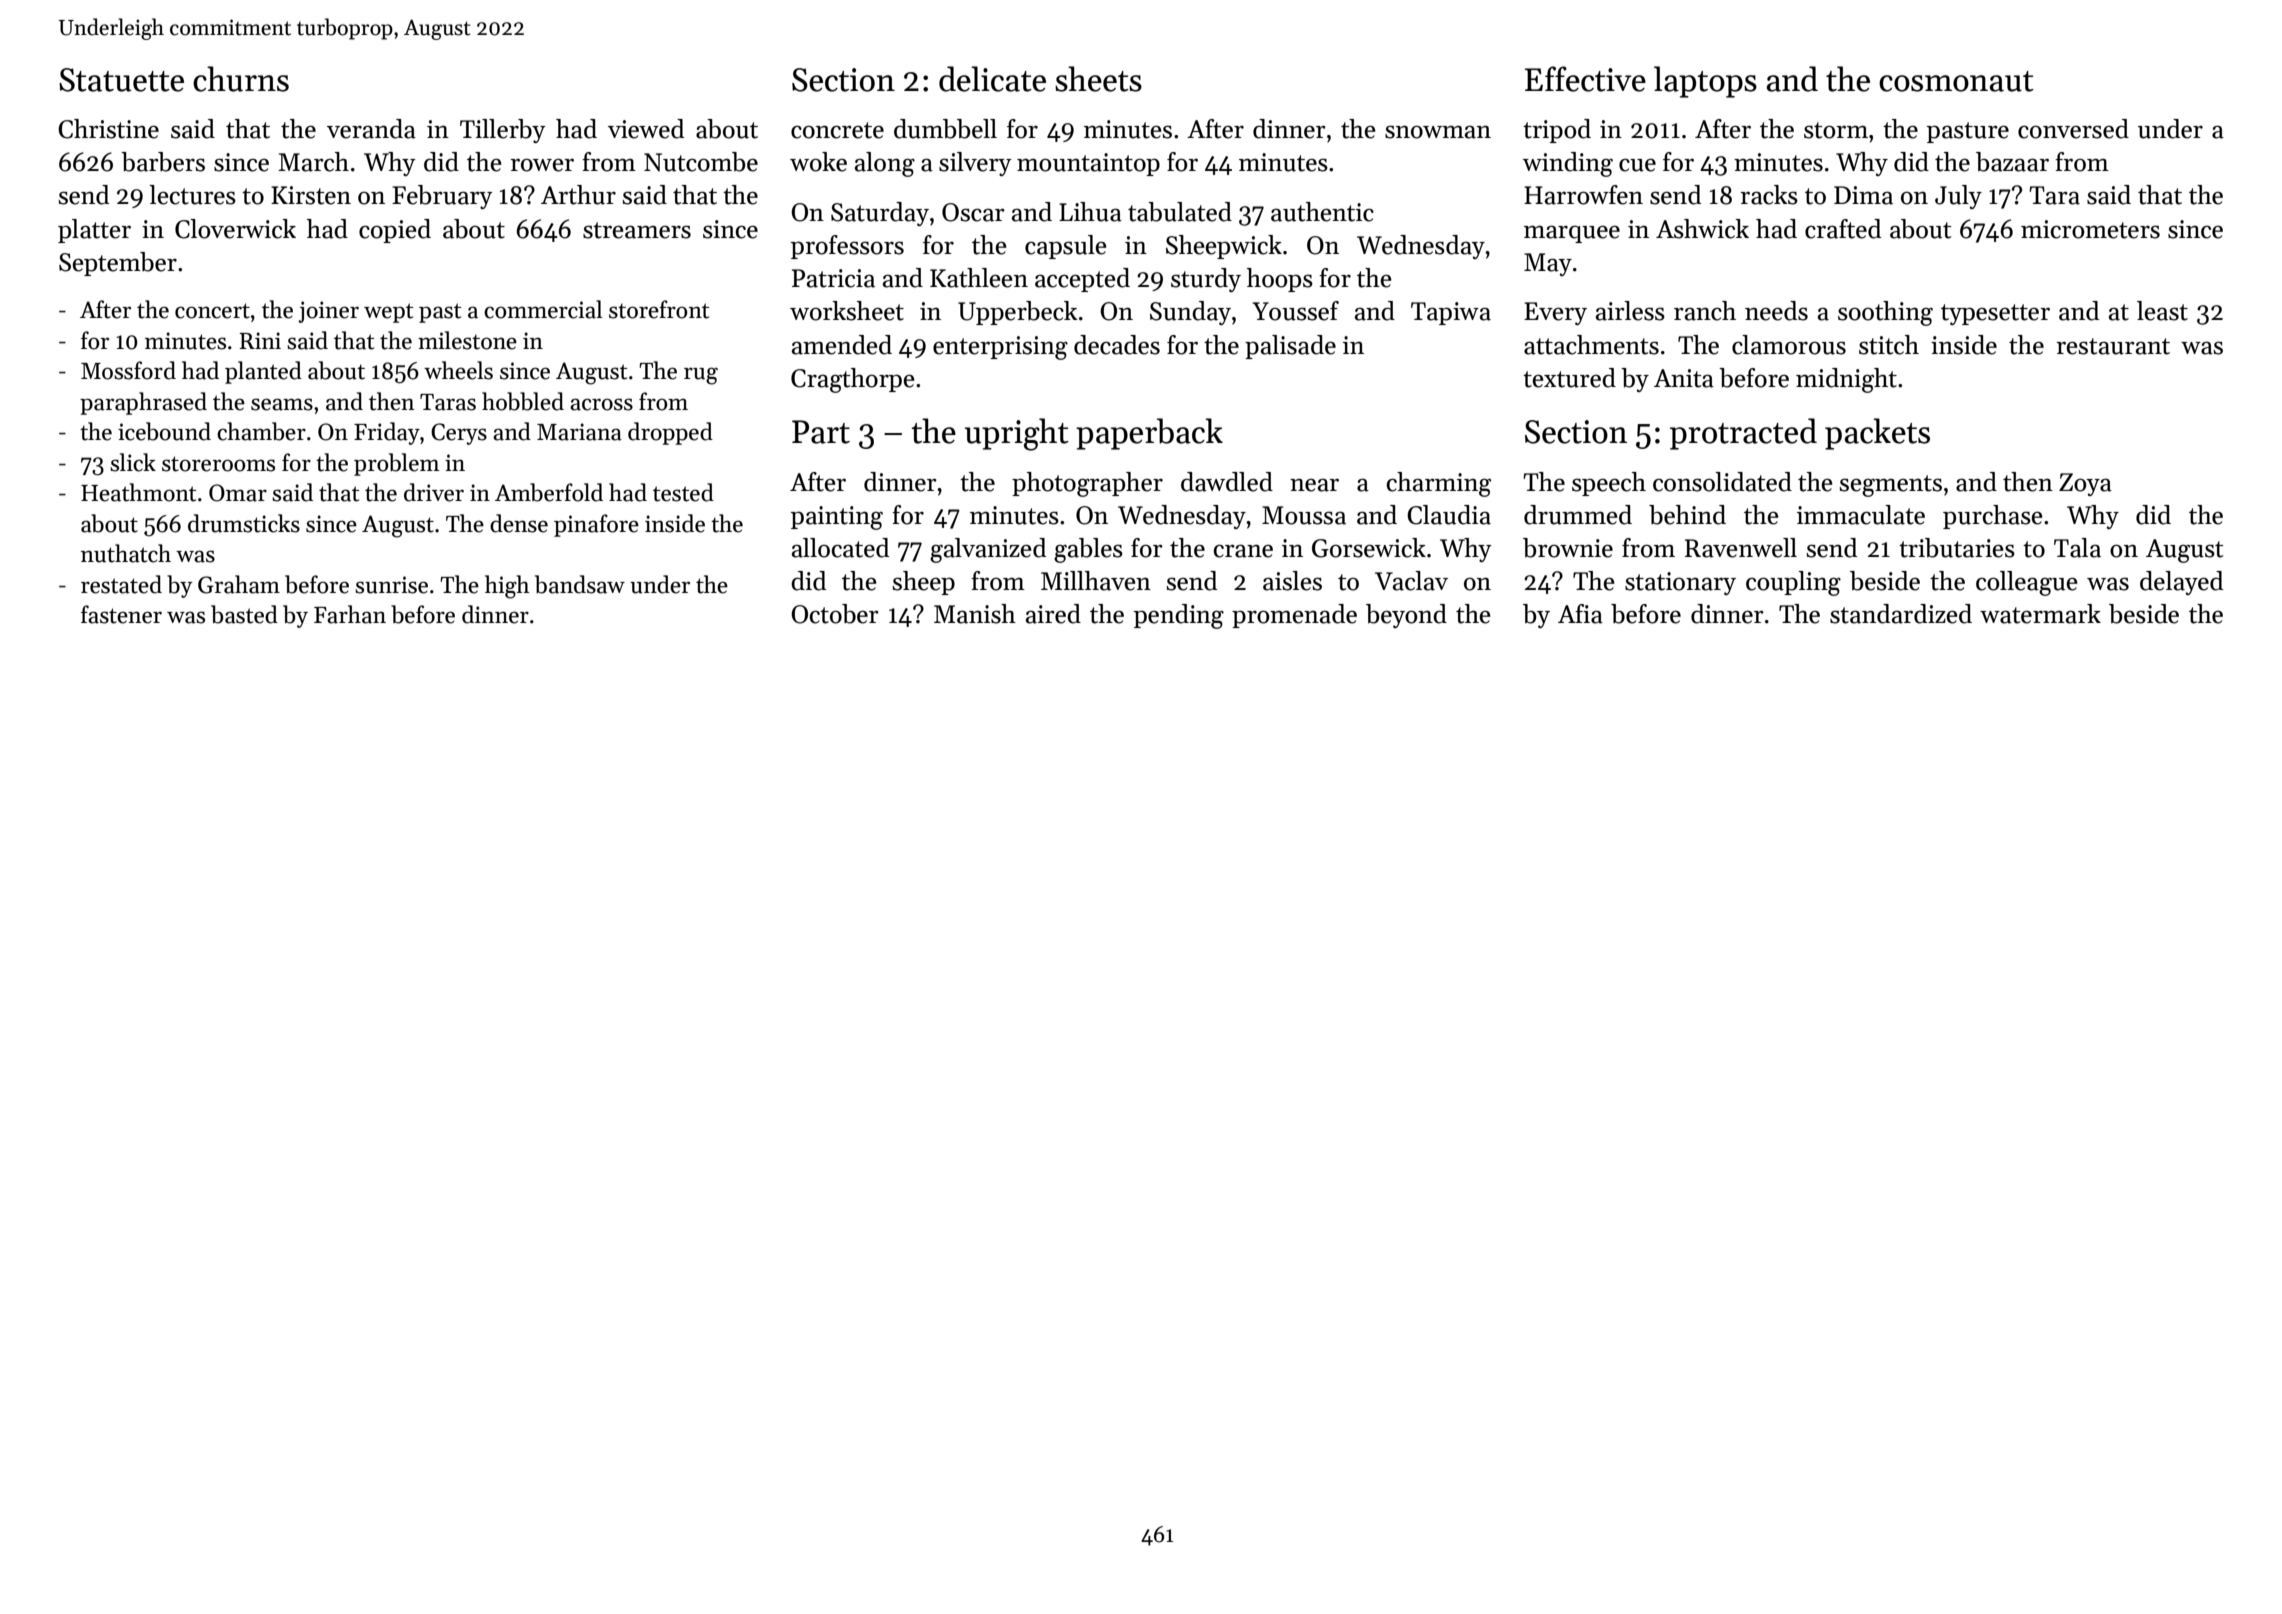  What do you see at coordinates (1149, 434) in the page?
I see `paperback` at bounding box center [1149, 434].
